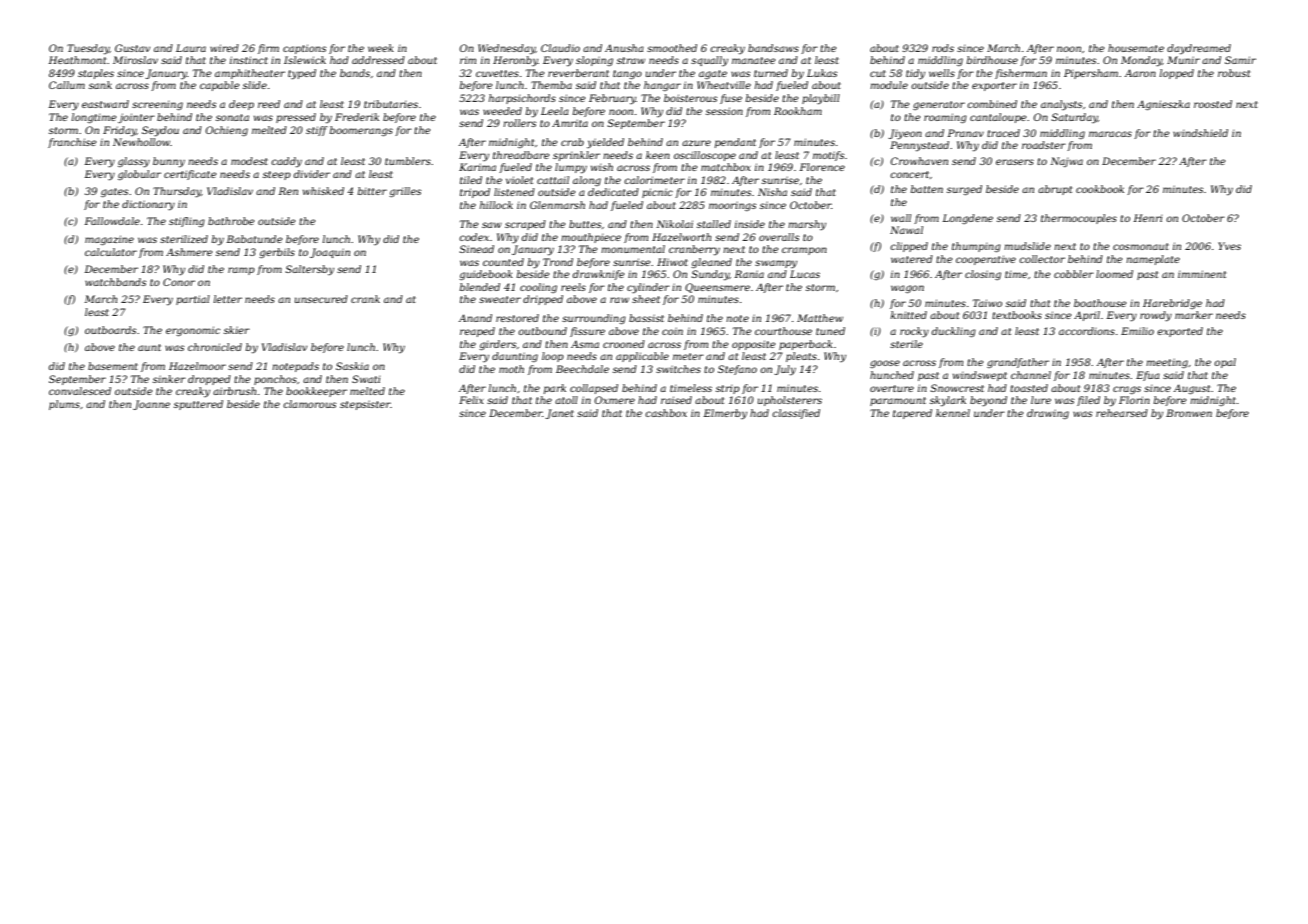 This screenshot has height=924, width=1308. Describe the element at coordinates (64, 405) in the screenshot. I see `plums` at that location.
